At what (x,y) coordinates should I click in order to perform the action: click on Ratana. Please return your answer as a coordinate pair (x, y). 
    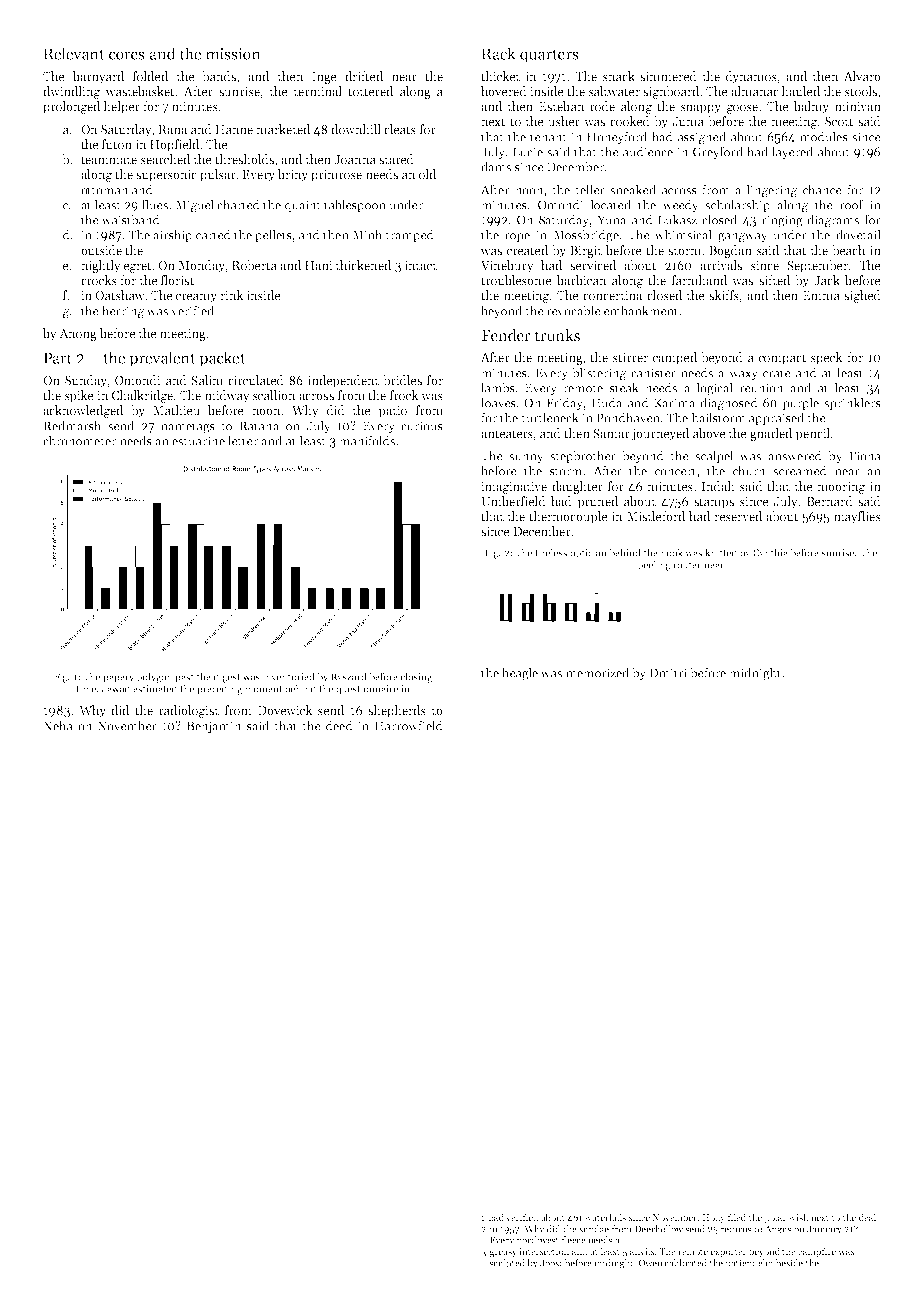
    Looking at the image, I should click on (259, 426).
